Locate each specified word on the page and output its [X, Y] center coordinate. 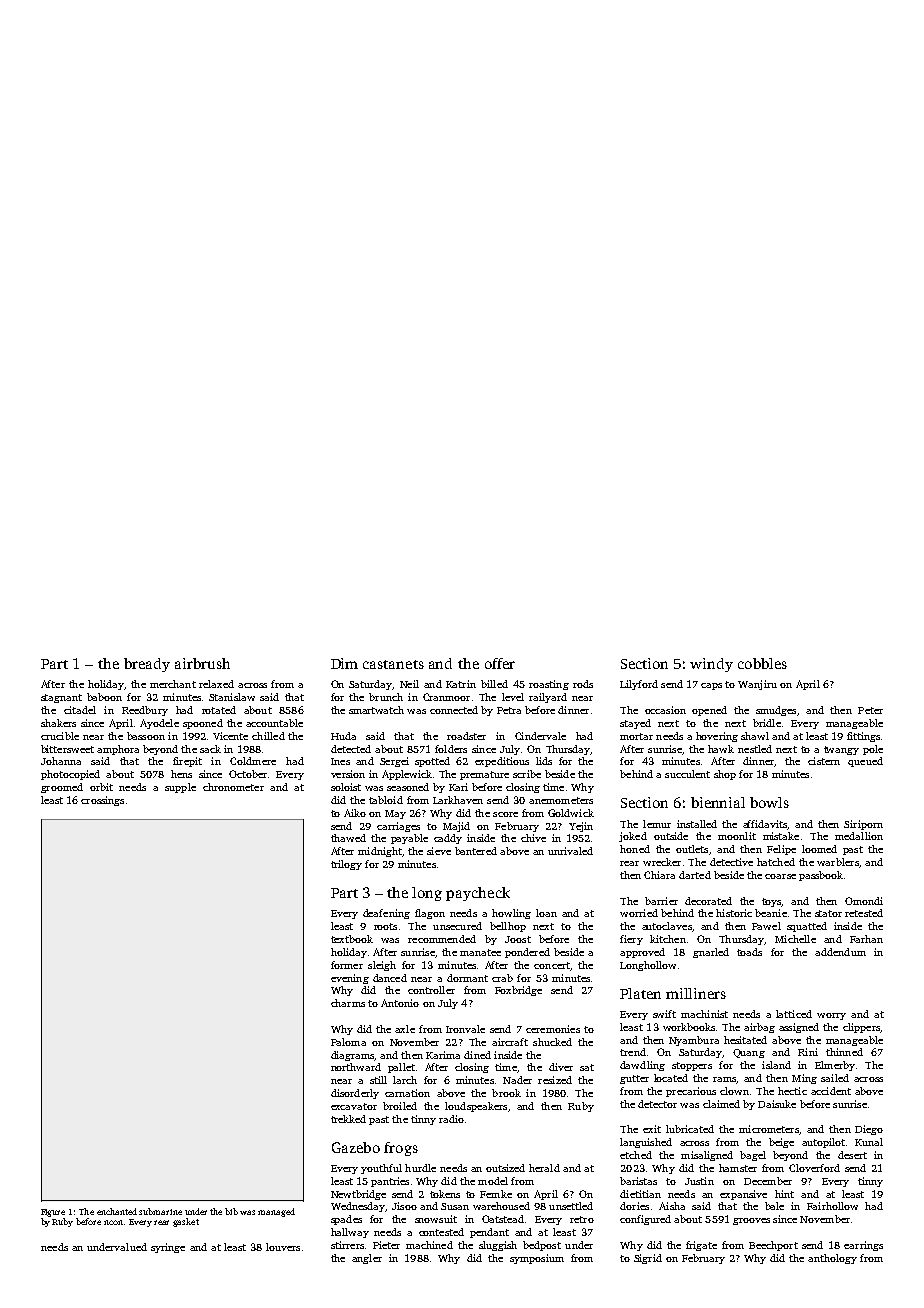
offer [500, 663]
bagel [753, 1156]
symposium [537, 1259]
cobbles [762, 663]
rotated [219, 710]
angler [367, 1259]
